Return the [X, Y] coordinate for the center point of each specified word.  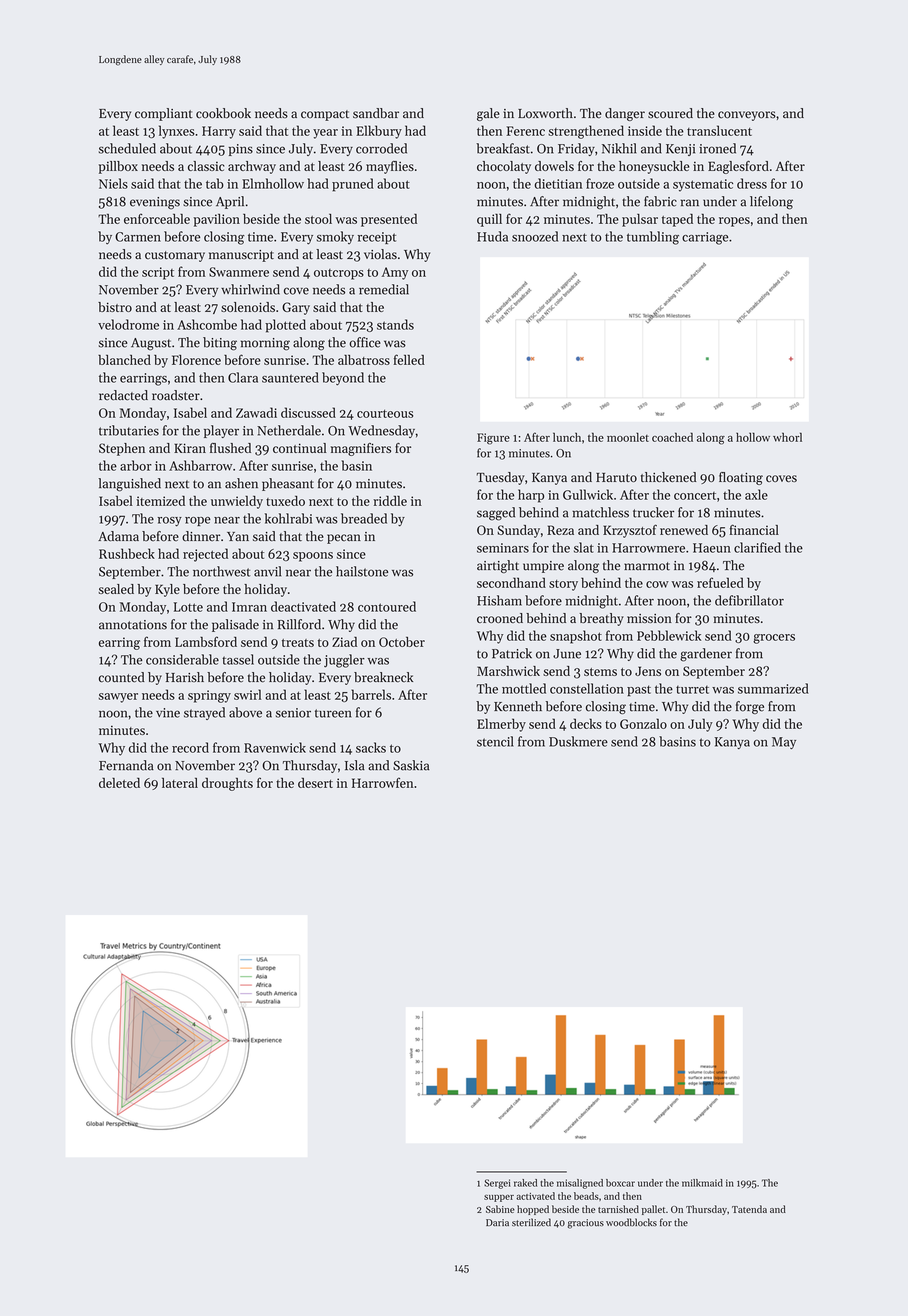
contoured [387, 606]
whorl [787, 437]
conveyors [747, 116]
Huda [492, 236]
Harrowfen [382, 782]
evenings [155, 203]
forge [750, 707]
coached [672, 437]
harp [531, 496]
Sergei [497, 1184]
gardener [706, 655]
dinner [201, 536]
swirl [247, 694]
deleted [119, 783]
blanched [124, 359]
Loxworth [545, 113]
